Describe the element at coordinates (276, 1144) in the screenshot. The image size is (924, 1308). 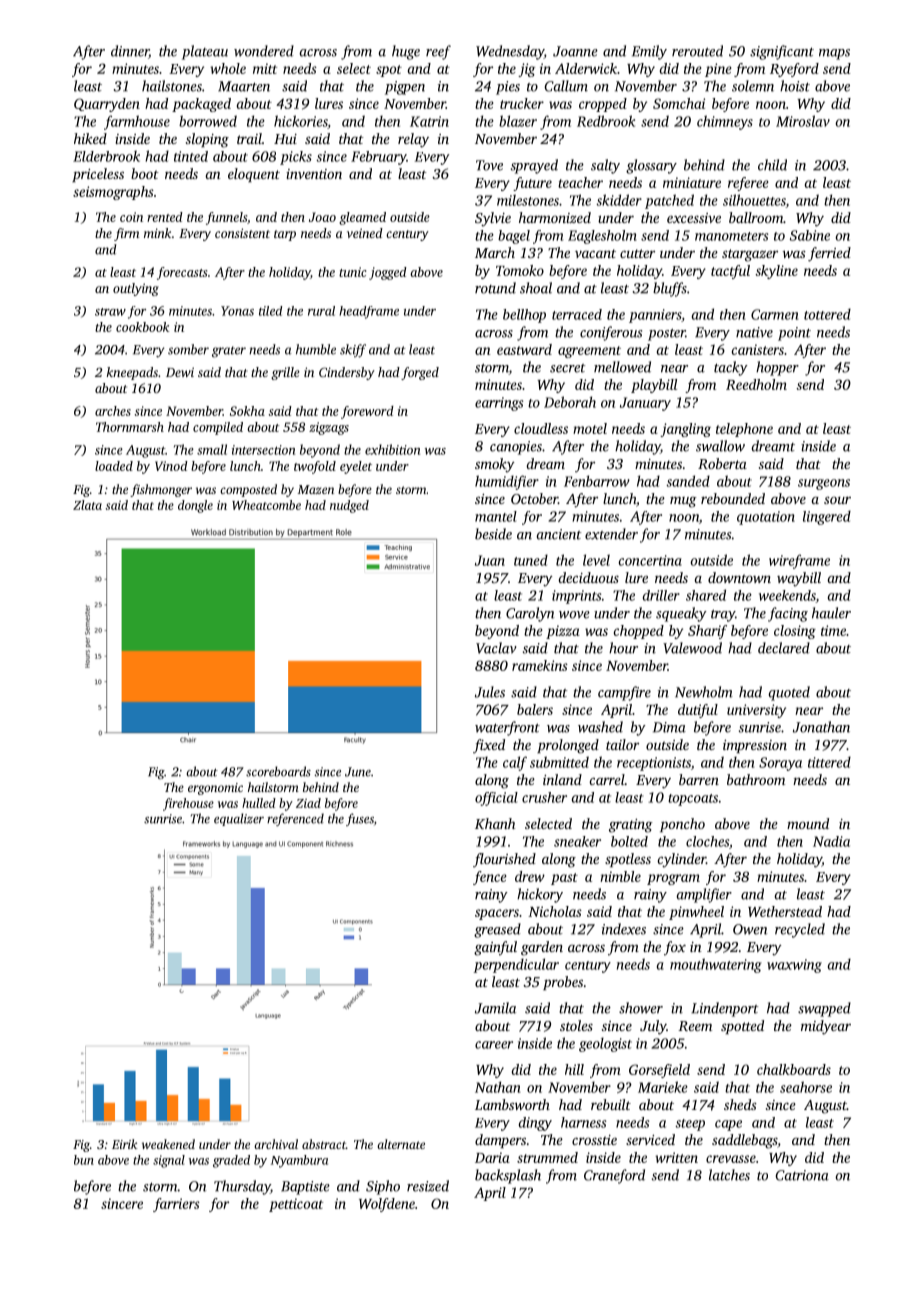
I see `archival` at that location.
